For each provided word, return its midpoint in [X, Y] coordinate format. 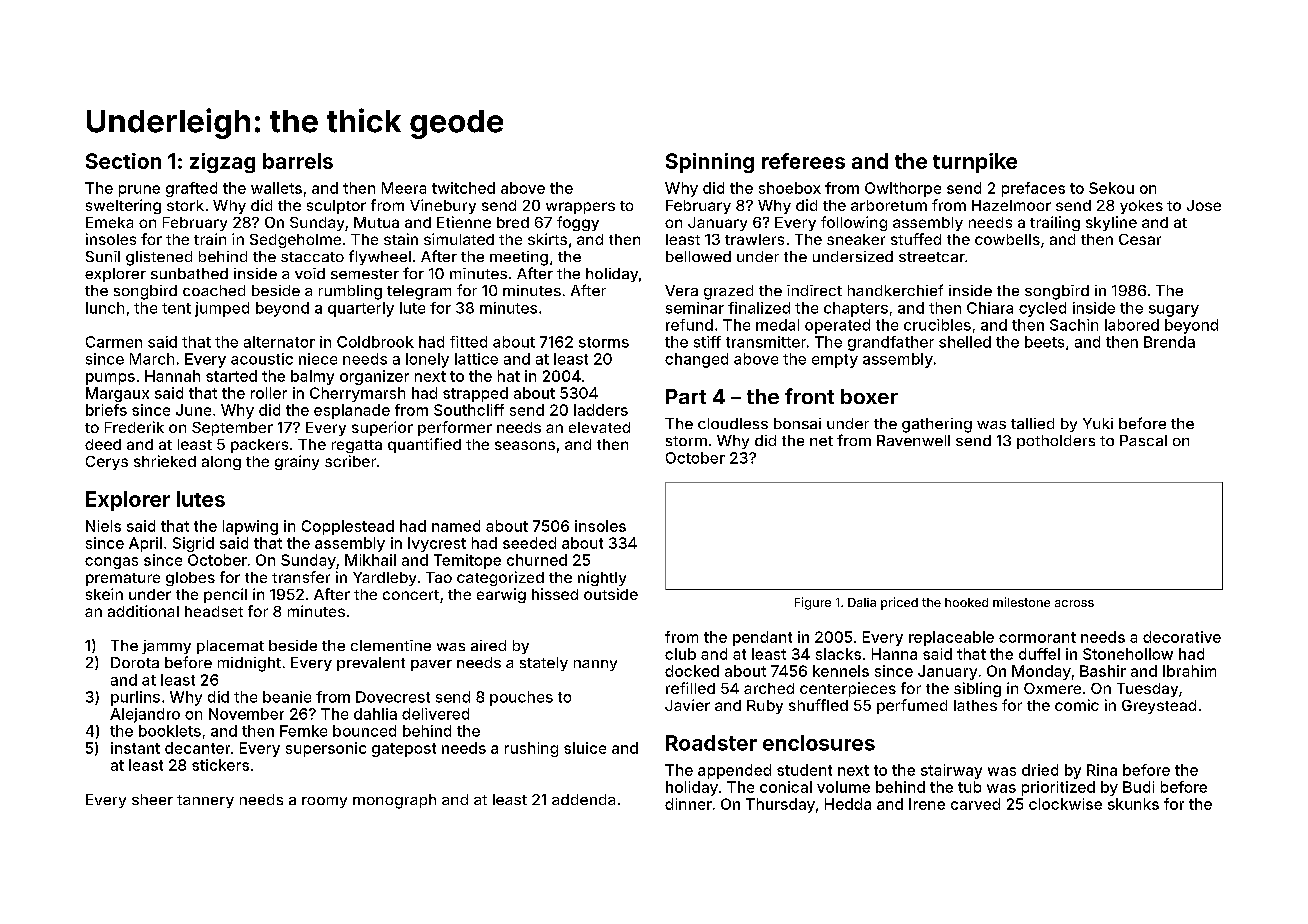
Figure [813, 603]
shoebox [790, 188]
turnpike [975, 163]
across [1074, 603]
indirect [814, 290]
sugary [1174, 311]
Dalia [862, 602]
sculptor [336, 207]
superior [382, 428]
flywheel [380, 257]
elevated [599, 427]
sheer [152, 799]
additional [143, 611]
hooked [966, 602]
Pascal [1143, 440]
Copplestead [348, 527]
